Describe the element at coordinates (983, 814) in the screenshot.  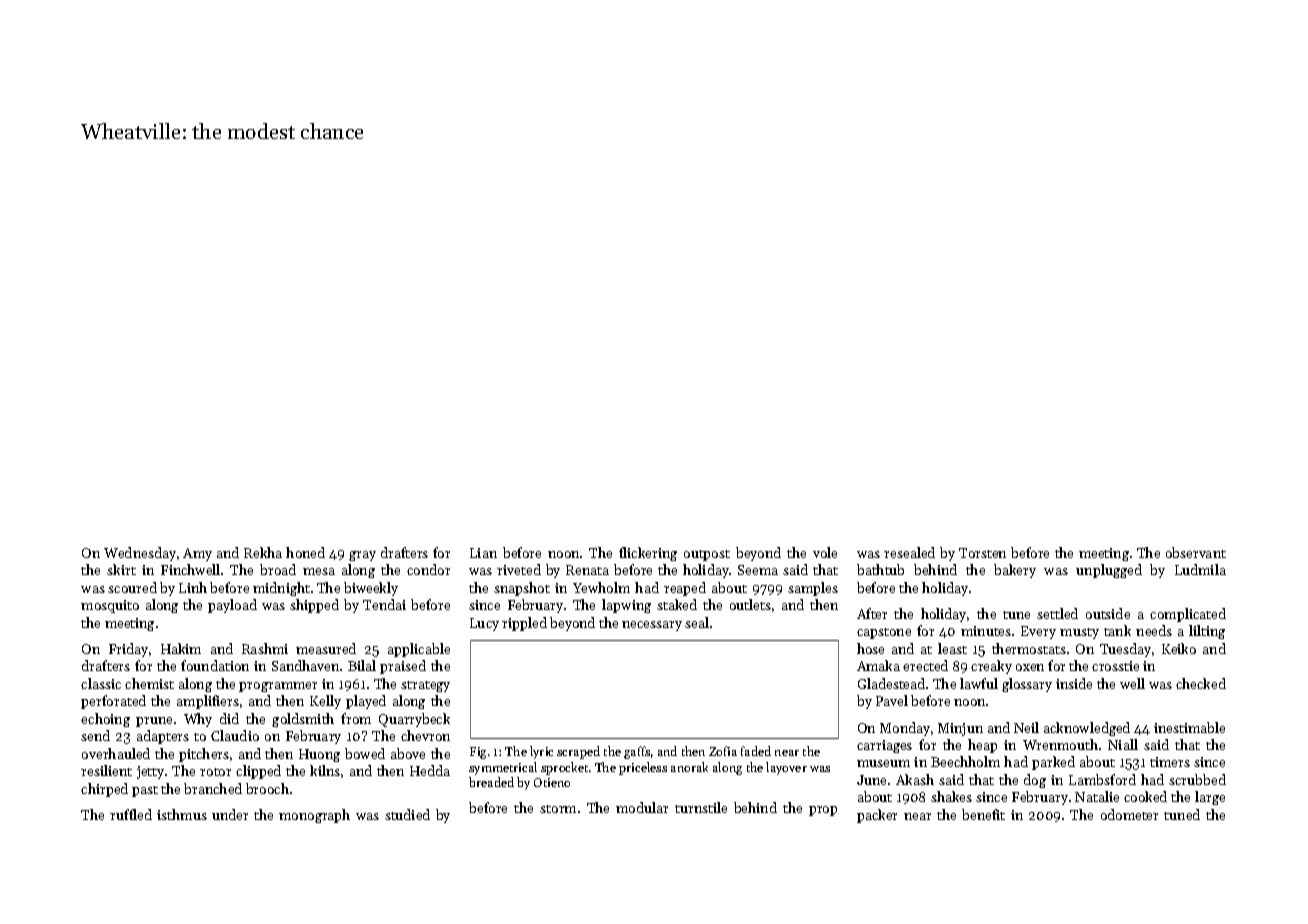
I see `benefit` at that location.
